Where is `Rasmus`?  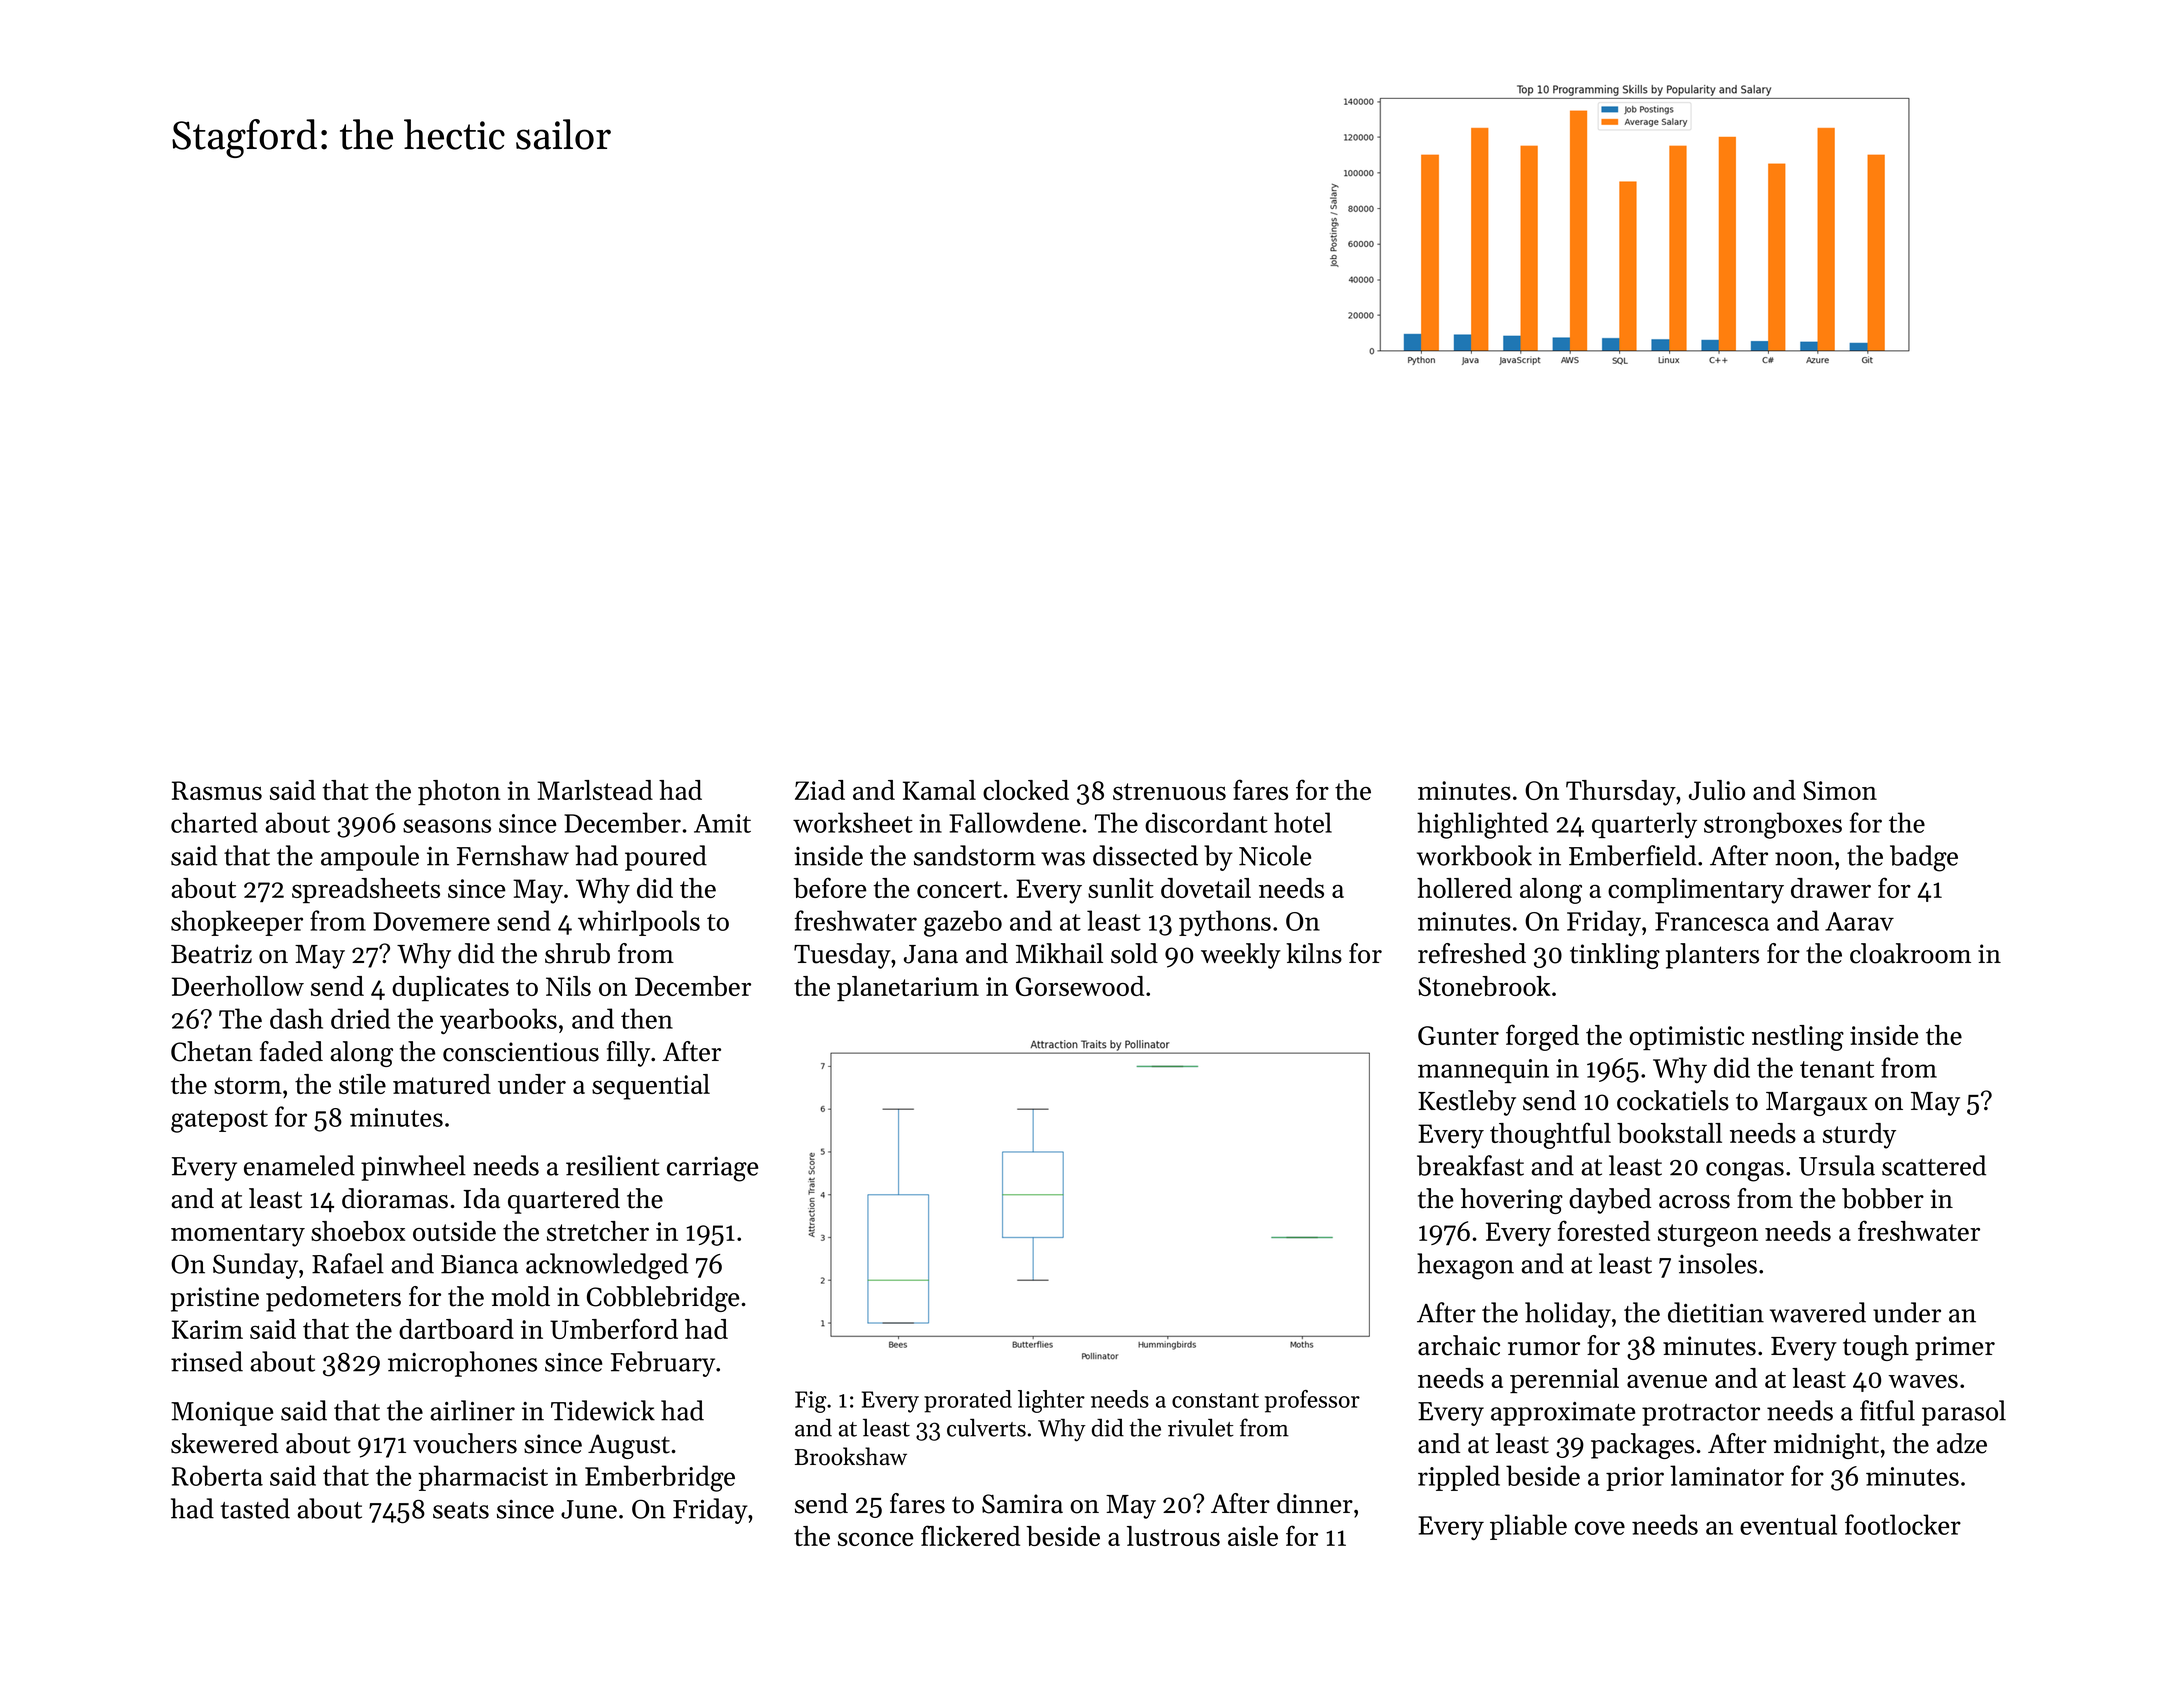 Rasmus is located at coordinates (217, 790).
